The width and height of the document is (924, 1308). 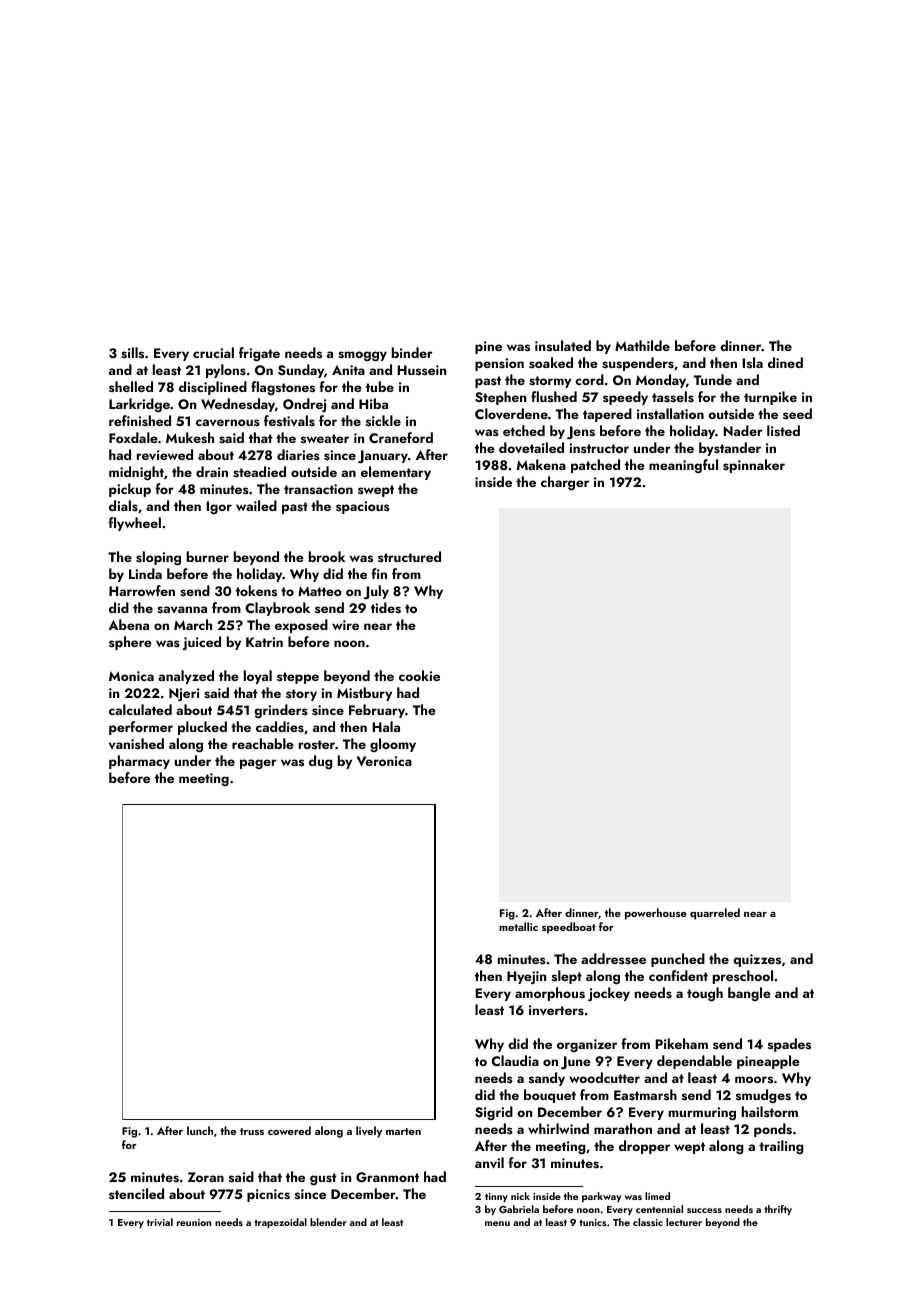 What do you see at coordinates (160, 1222) in the document?
I see `trivial` at bounding box center [160, 1222].
